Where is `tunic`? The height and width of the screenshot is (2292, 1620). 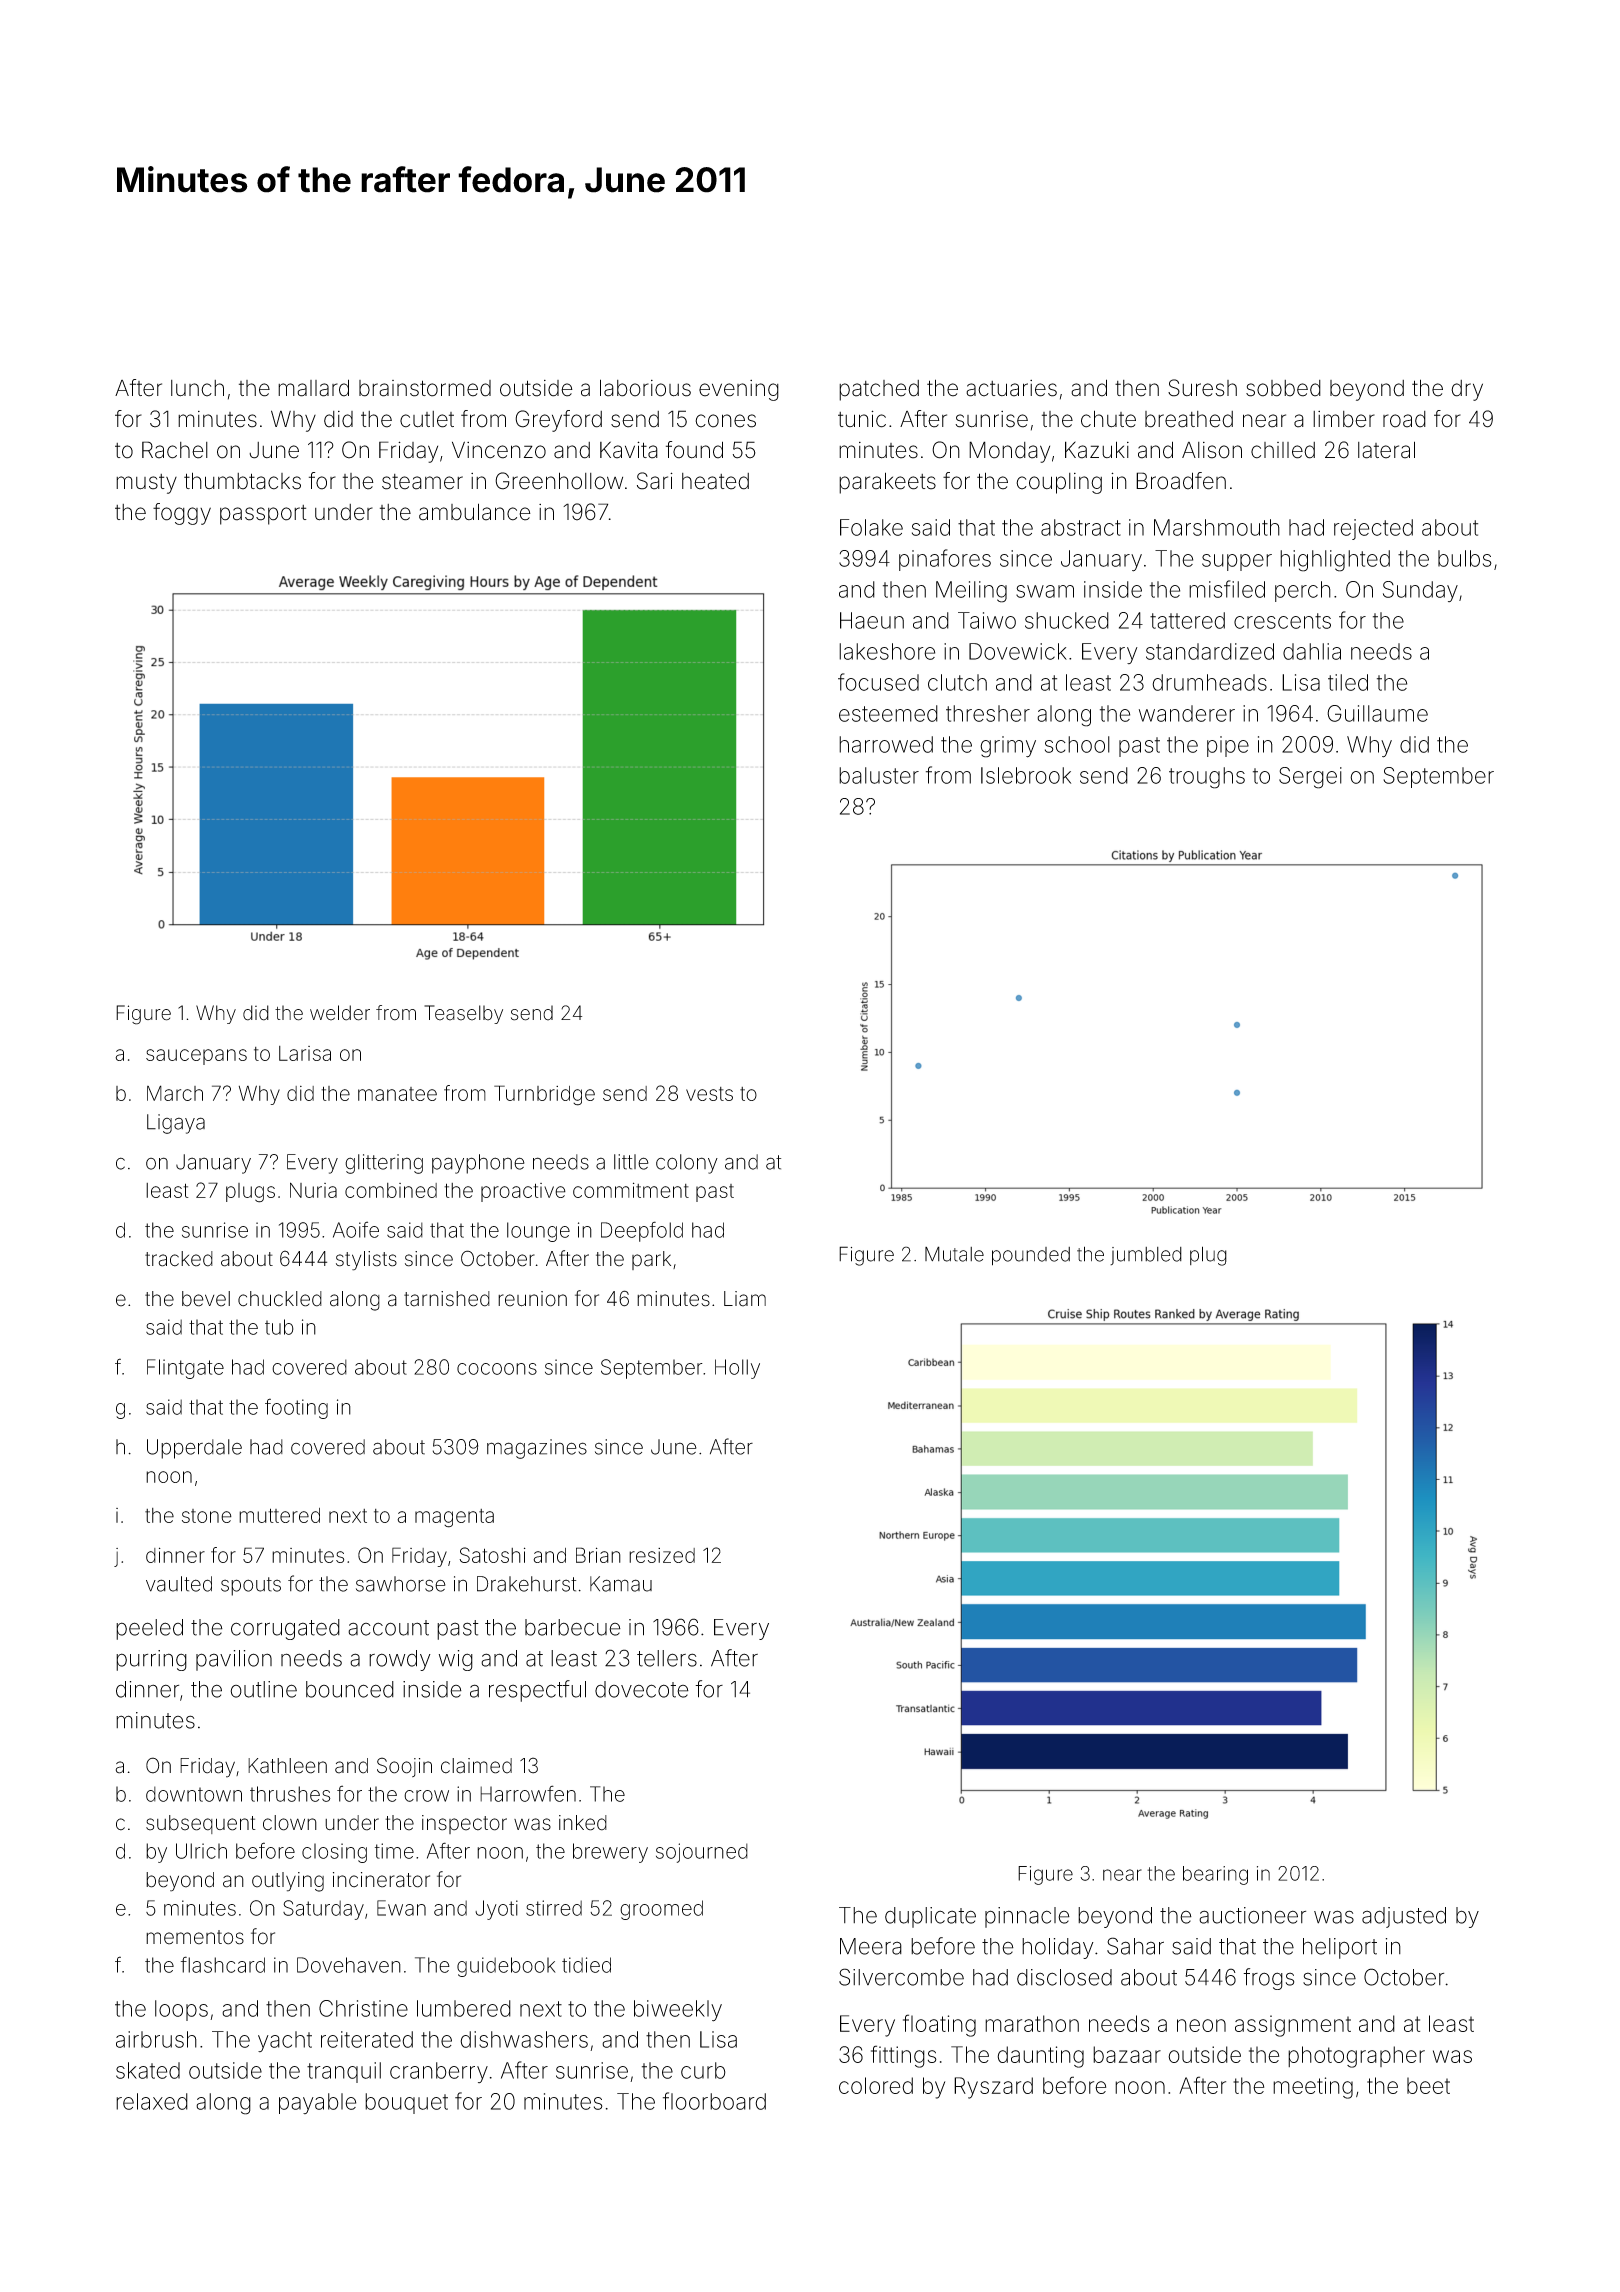 tunic is located at coordinates (862, 419).
